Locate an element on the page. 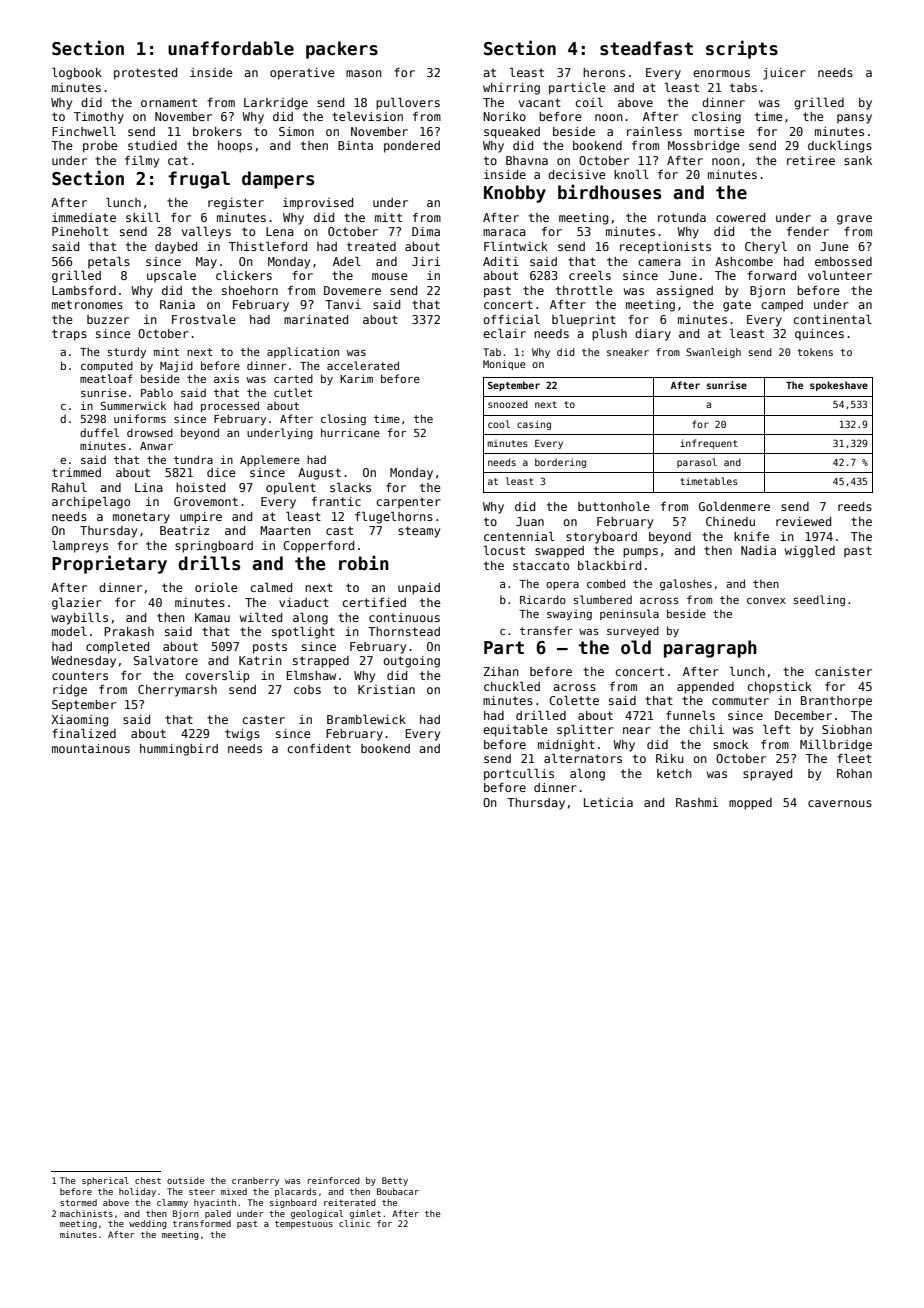 The width and height of the document is (924, 1308). mountainous is located at coordinates (91, 748).
